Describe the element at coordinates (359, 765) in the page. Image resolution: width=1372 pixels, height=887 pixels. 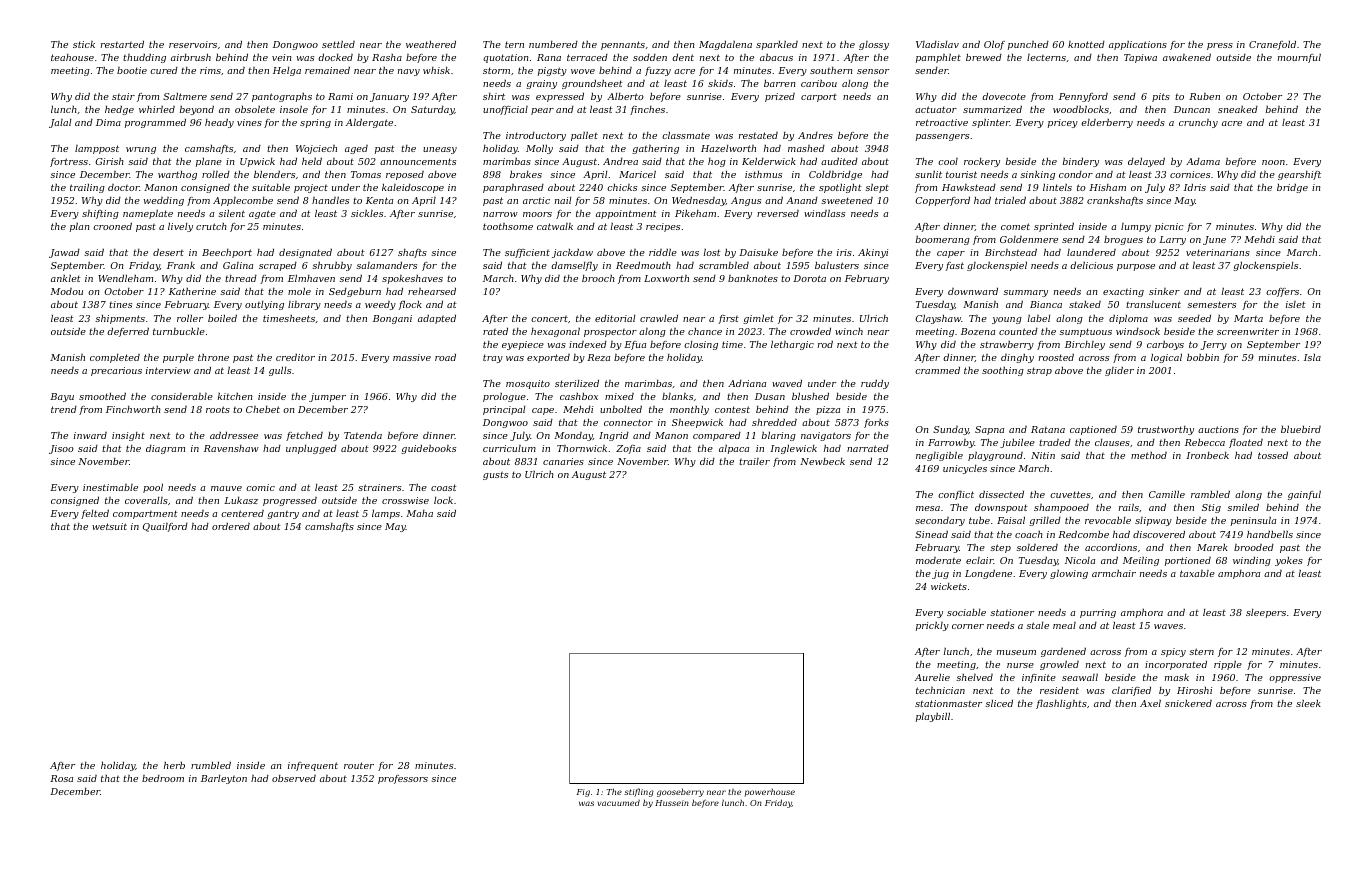
I see `router` at that location.
